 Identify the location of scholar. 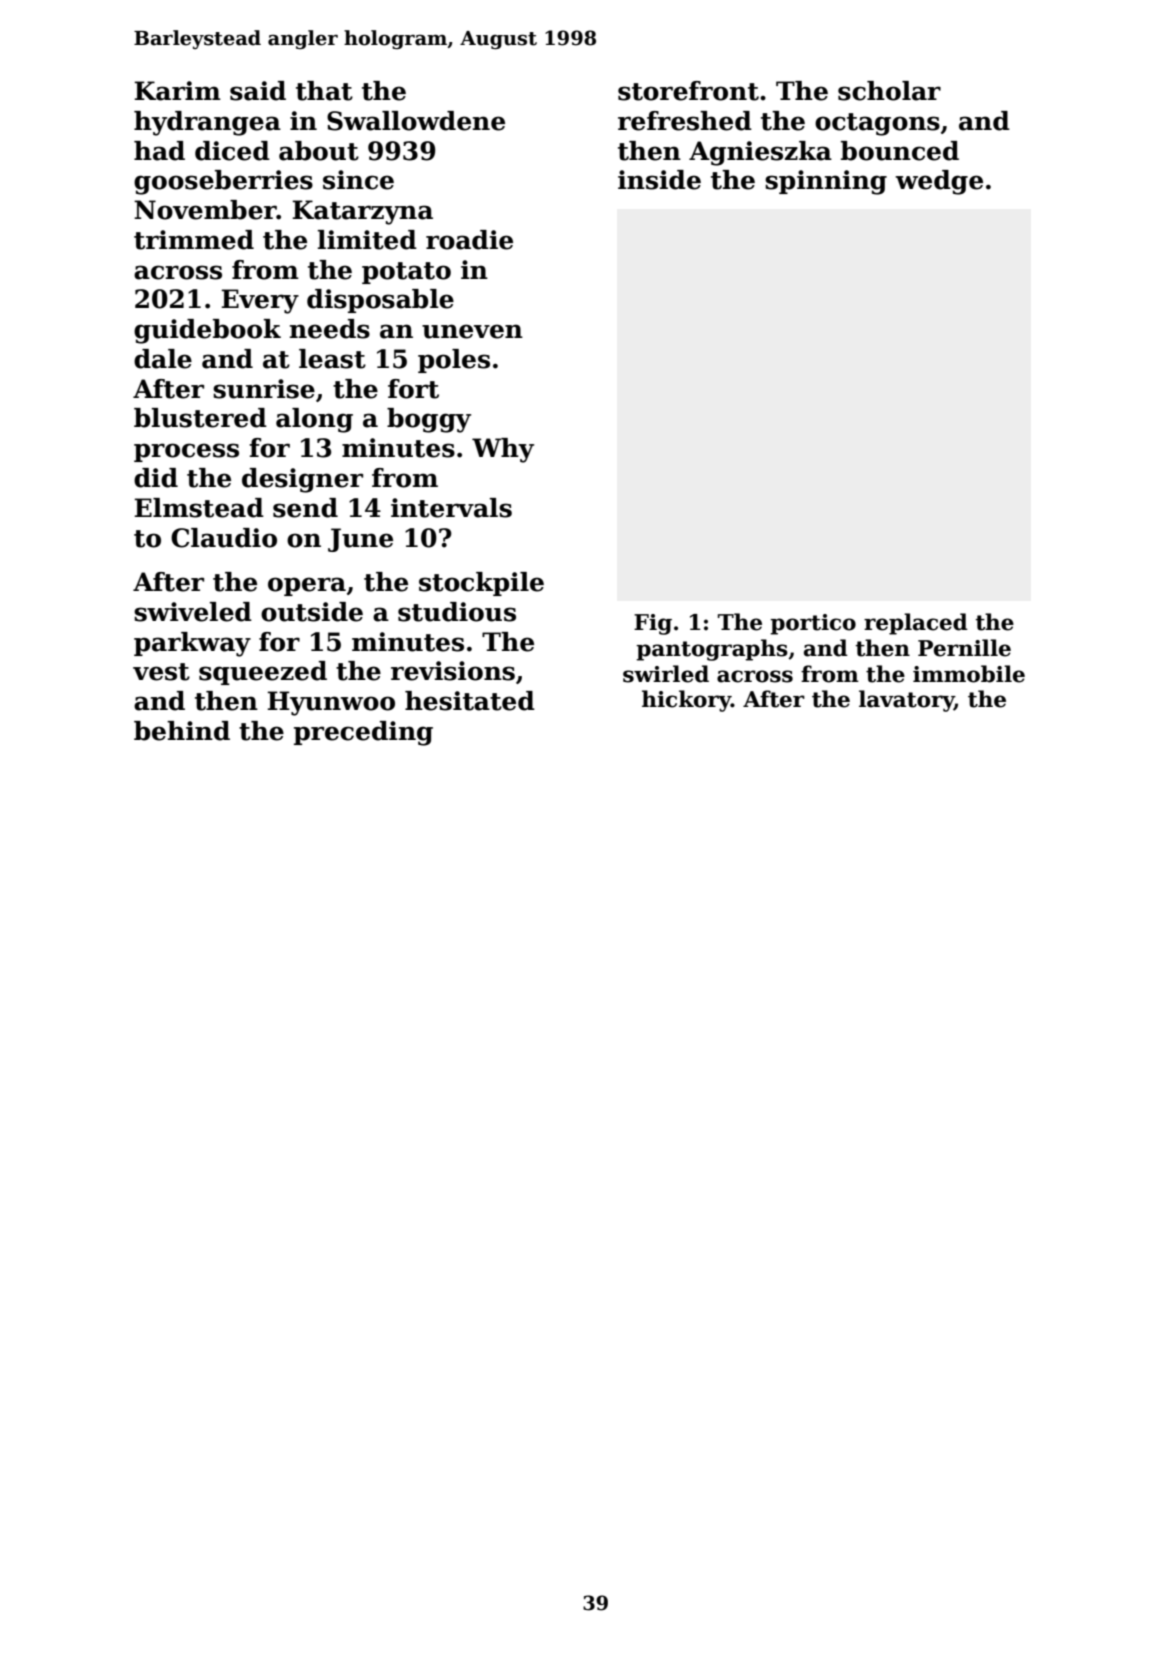
(889, 91).
